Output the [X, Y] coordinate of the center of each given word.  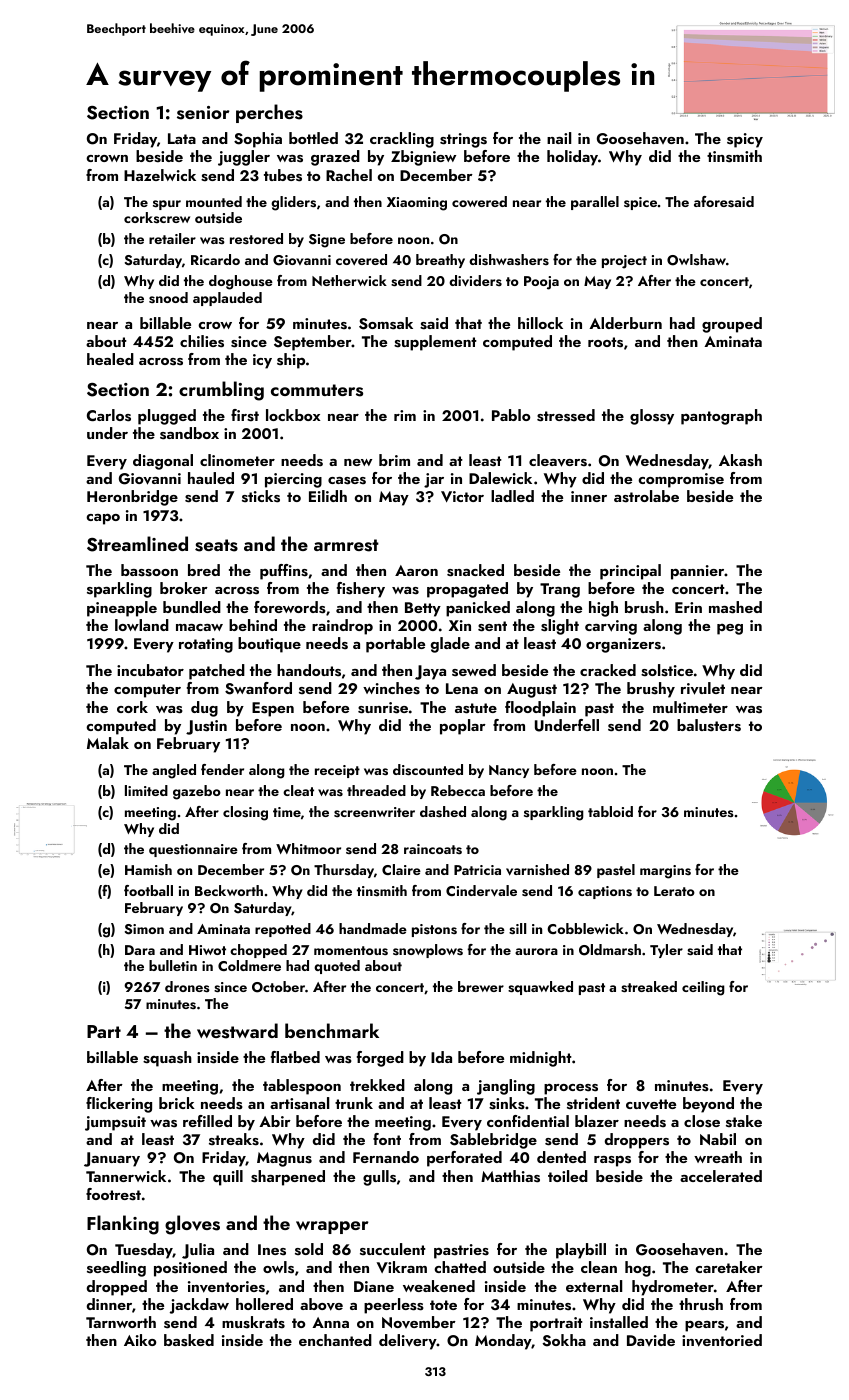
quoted [337, 967]
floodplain [540, 709]
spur [167, 205]
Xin [460, 625]
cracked [608, 670]
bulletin [173, 965]
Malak [108, 743]
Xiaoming [417, 204]
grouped [732, 325]
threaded [376, 790]
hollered [264, 1304]
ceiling [703, 988]
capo [103, 519]
